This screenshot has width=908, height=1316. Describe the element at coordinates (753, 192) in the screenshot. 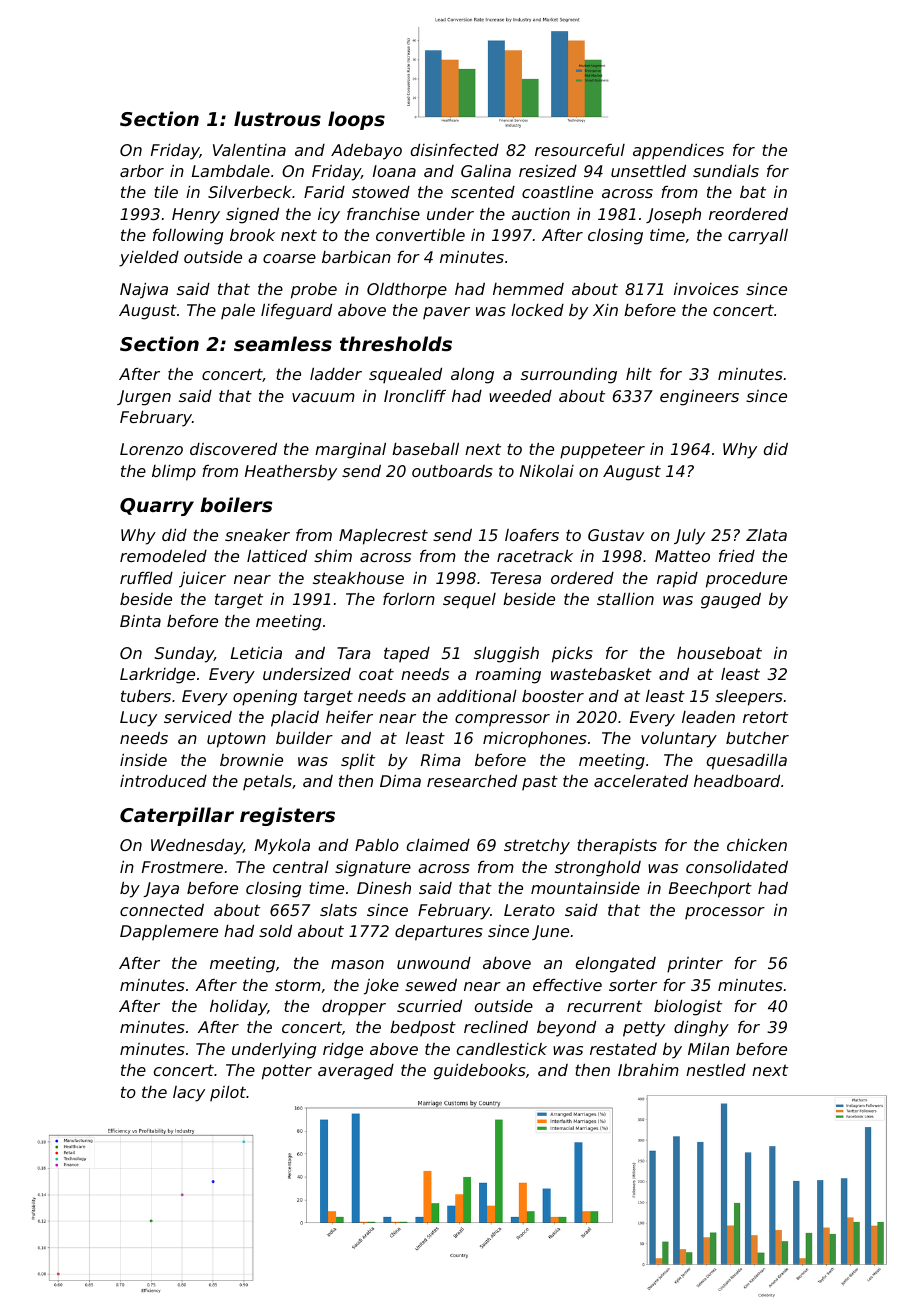

I see `bat` at that location.
